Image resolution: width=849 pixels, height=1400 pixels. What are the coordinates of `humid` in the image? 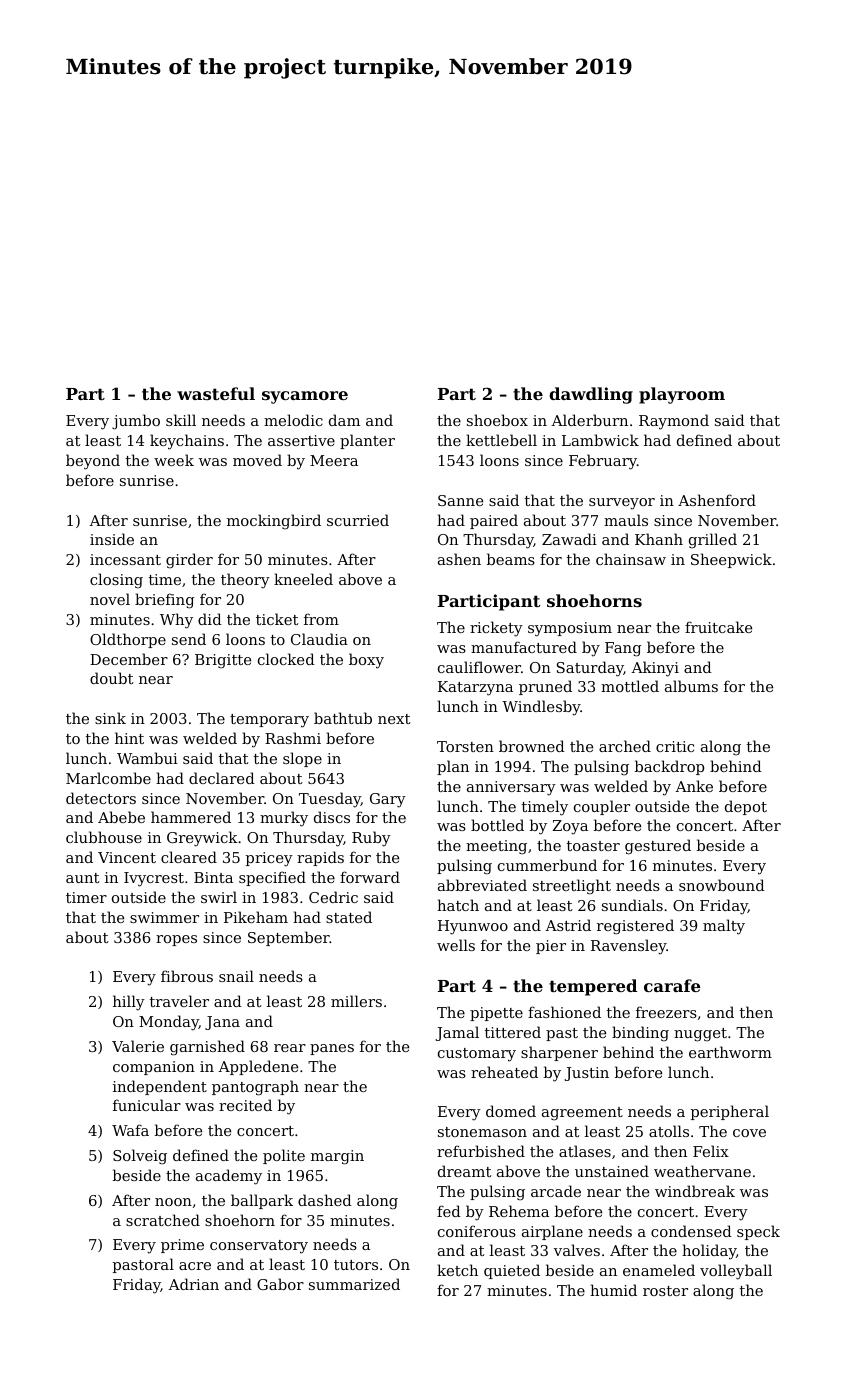 It's located at (613, 1290).
